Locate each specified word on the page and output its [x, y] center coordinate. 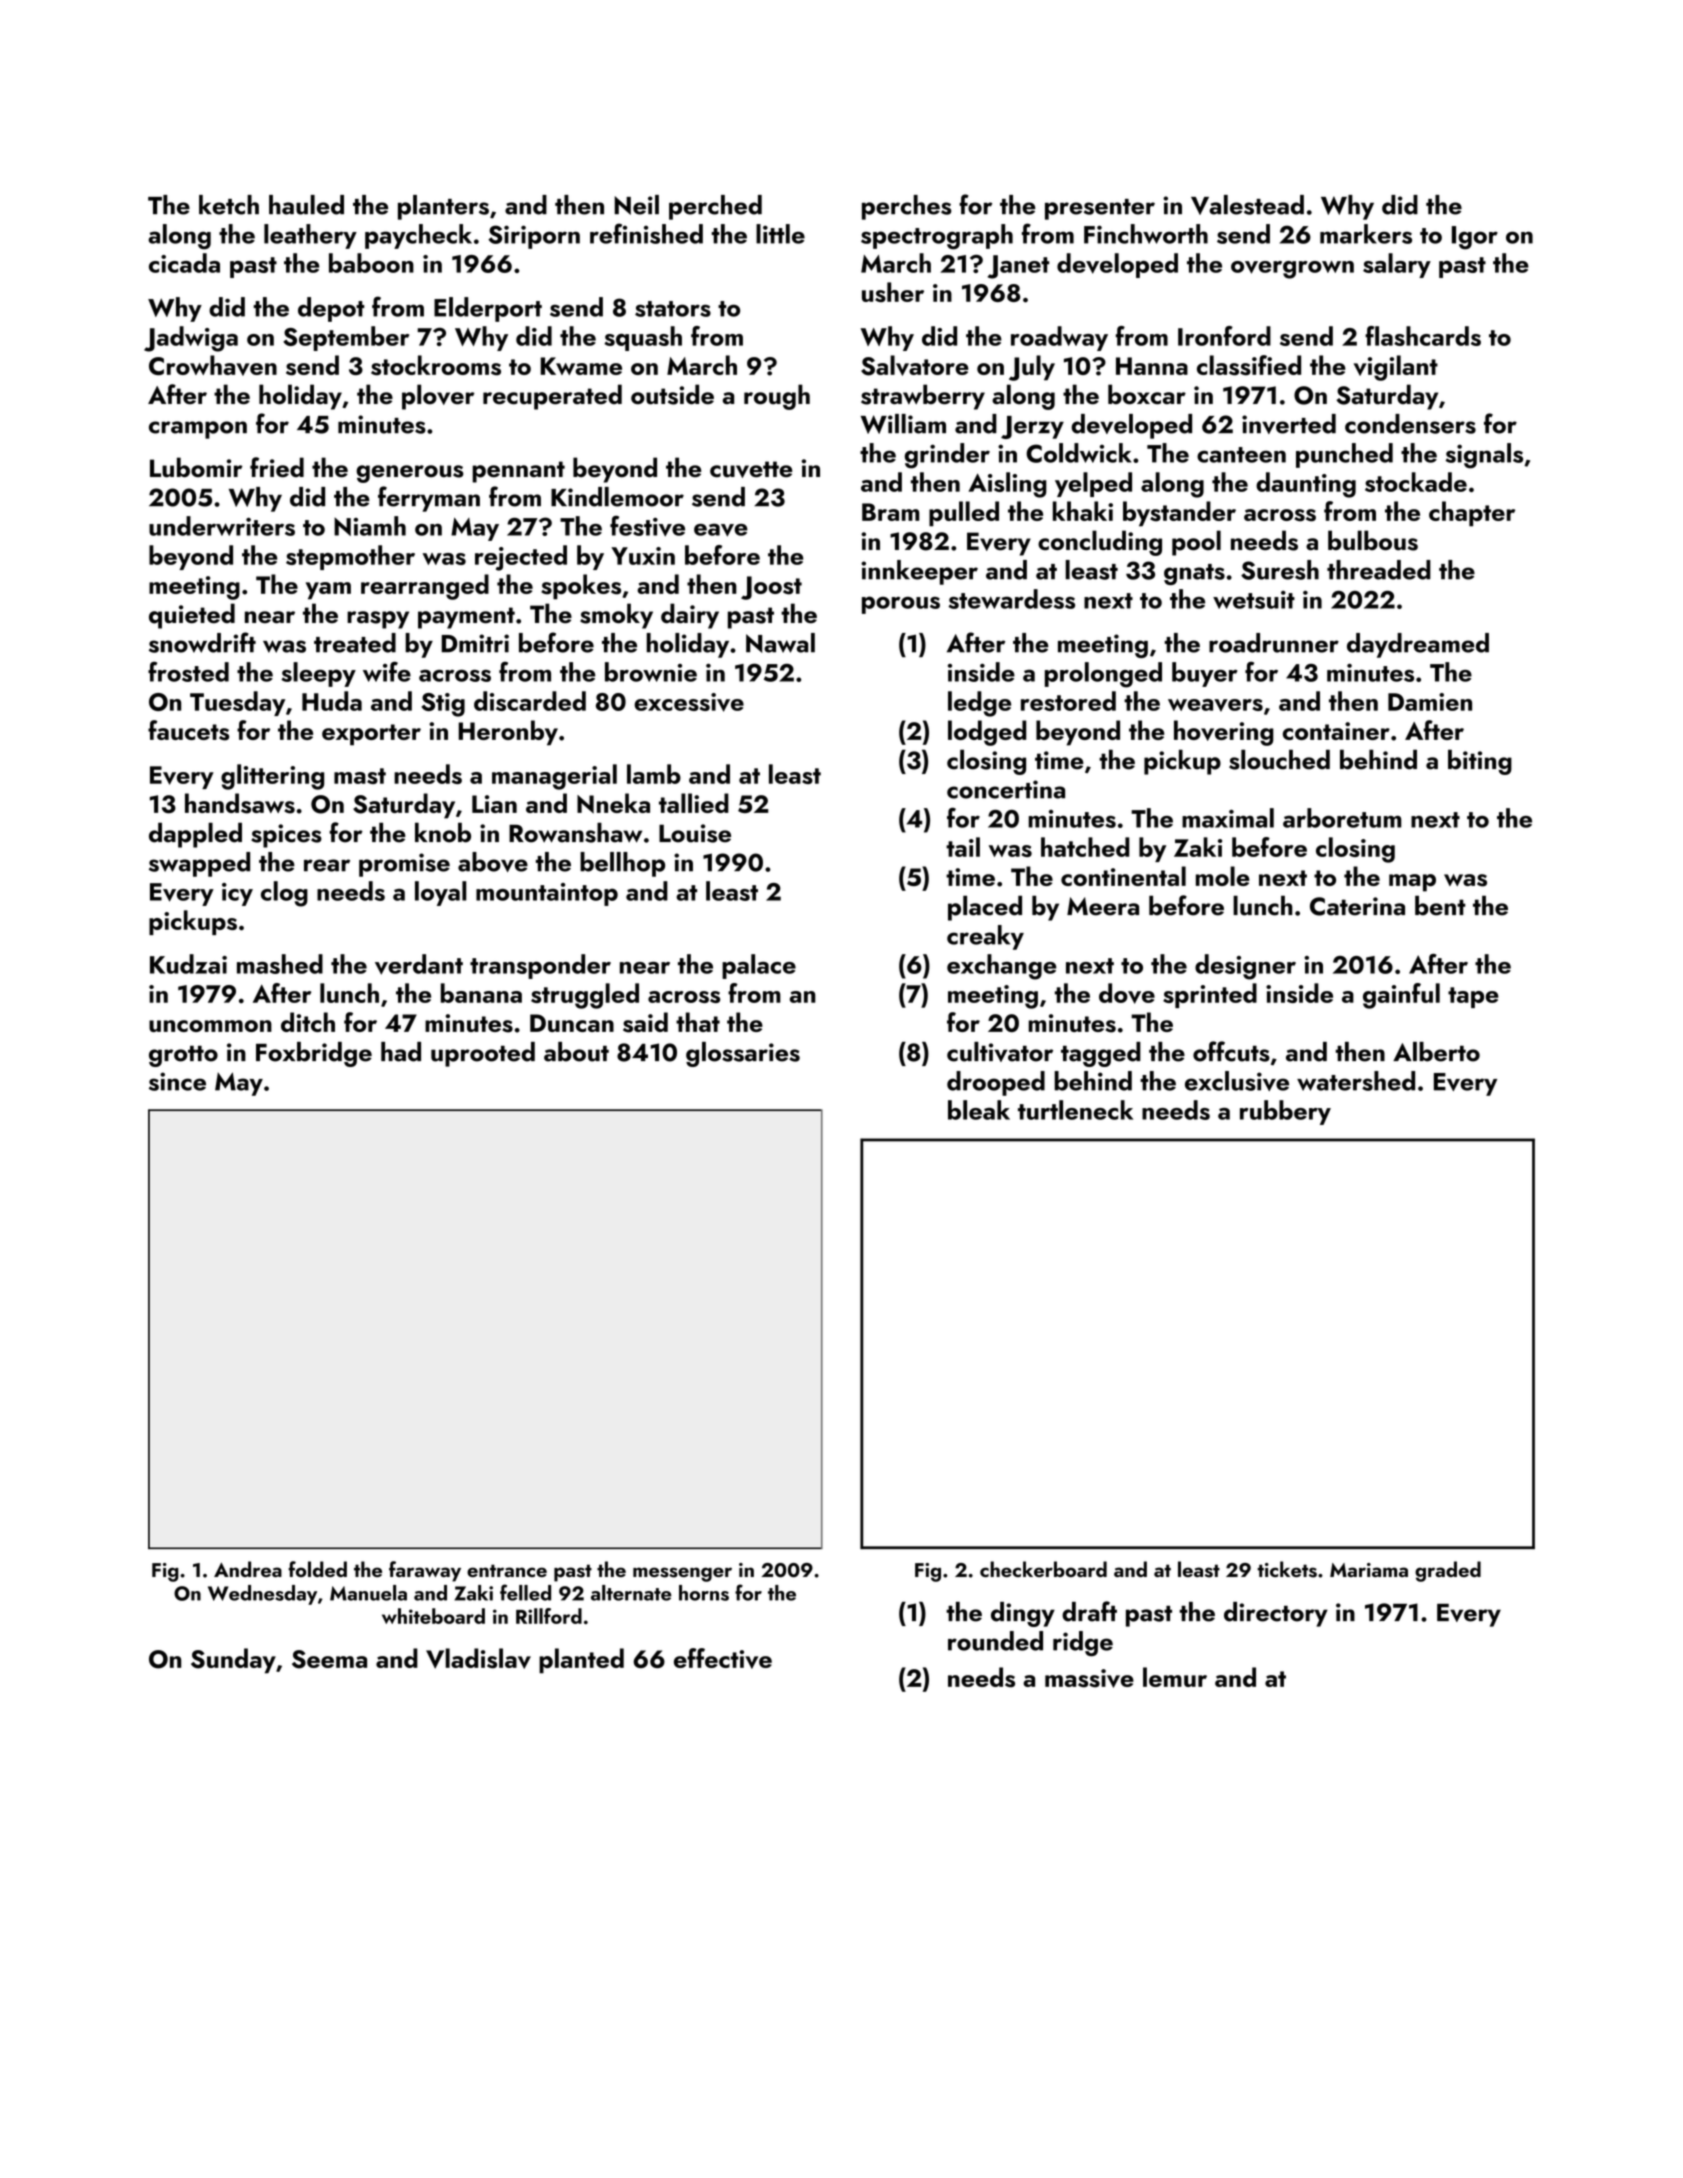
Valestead [1247, 205]
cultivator [1000, 1052]
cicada [184, 263]
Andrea [248, 1569]
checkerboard [1043, 1569]
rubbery [1285, 1112]
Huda [332, 701]
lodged [987, 733]
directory [1276, 1614]
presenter [1100, 209]
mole [1223, 876]
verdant [419, 964]
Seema [329, 1659]
